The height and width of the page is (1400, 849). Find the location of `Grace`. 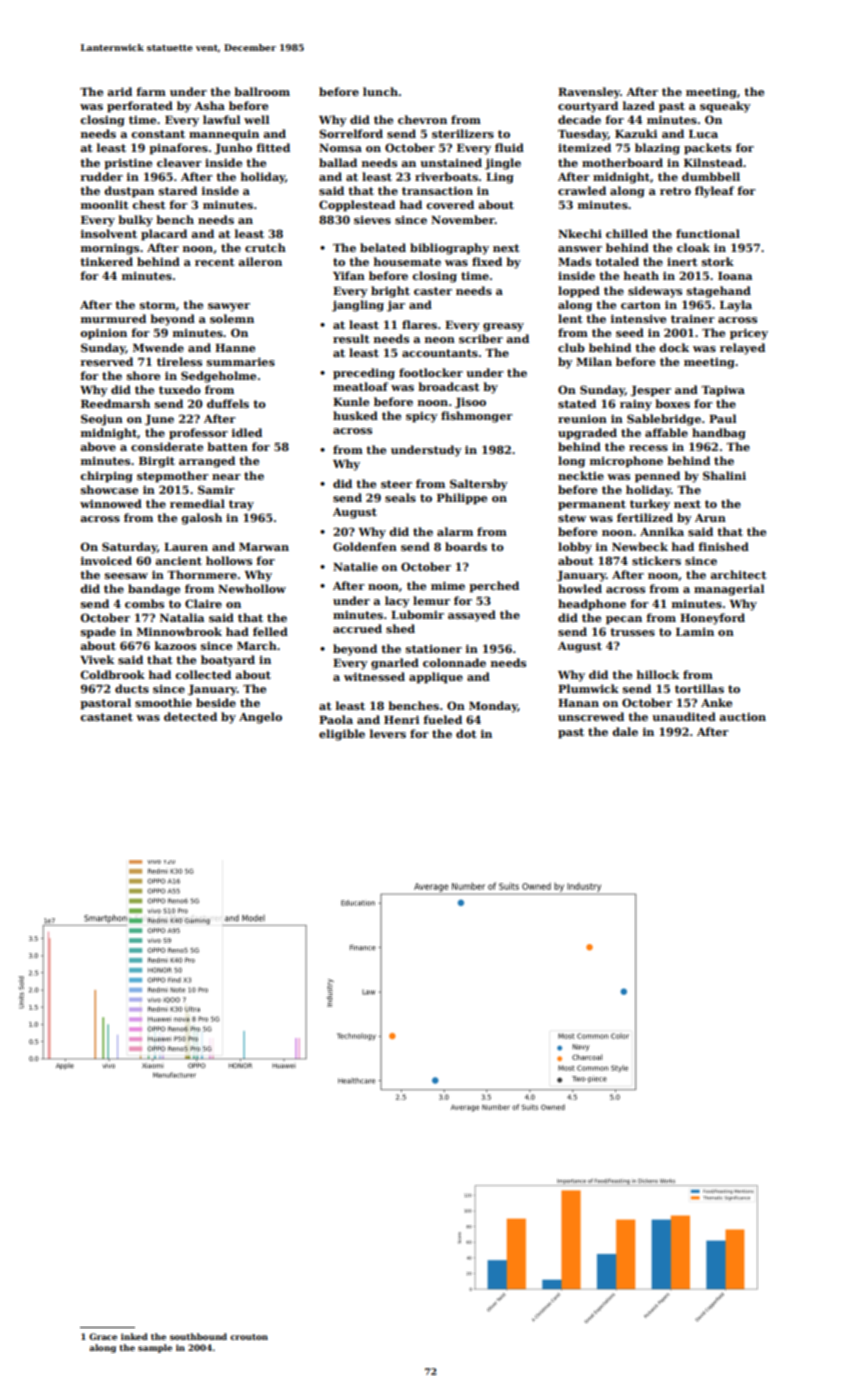

Grace is located at coordinates (103, 1336).
